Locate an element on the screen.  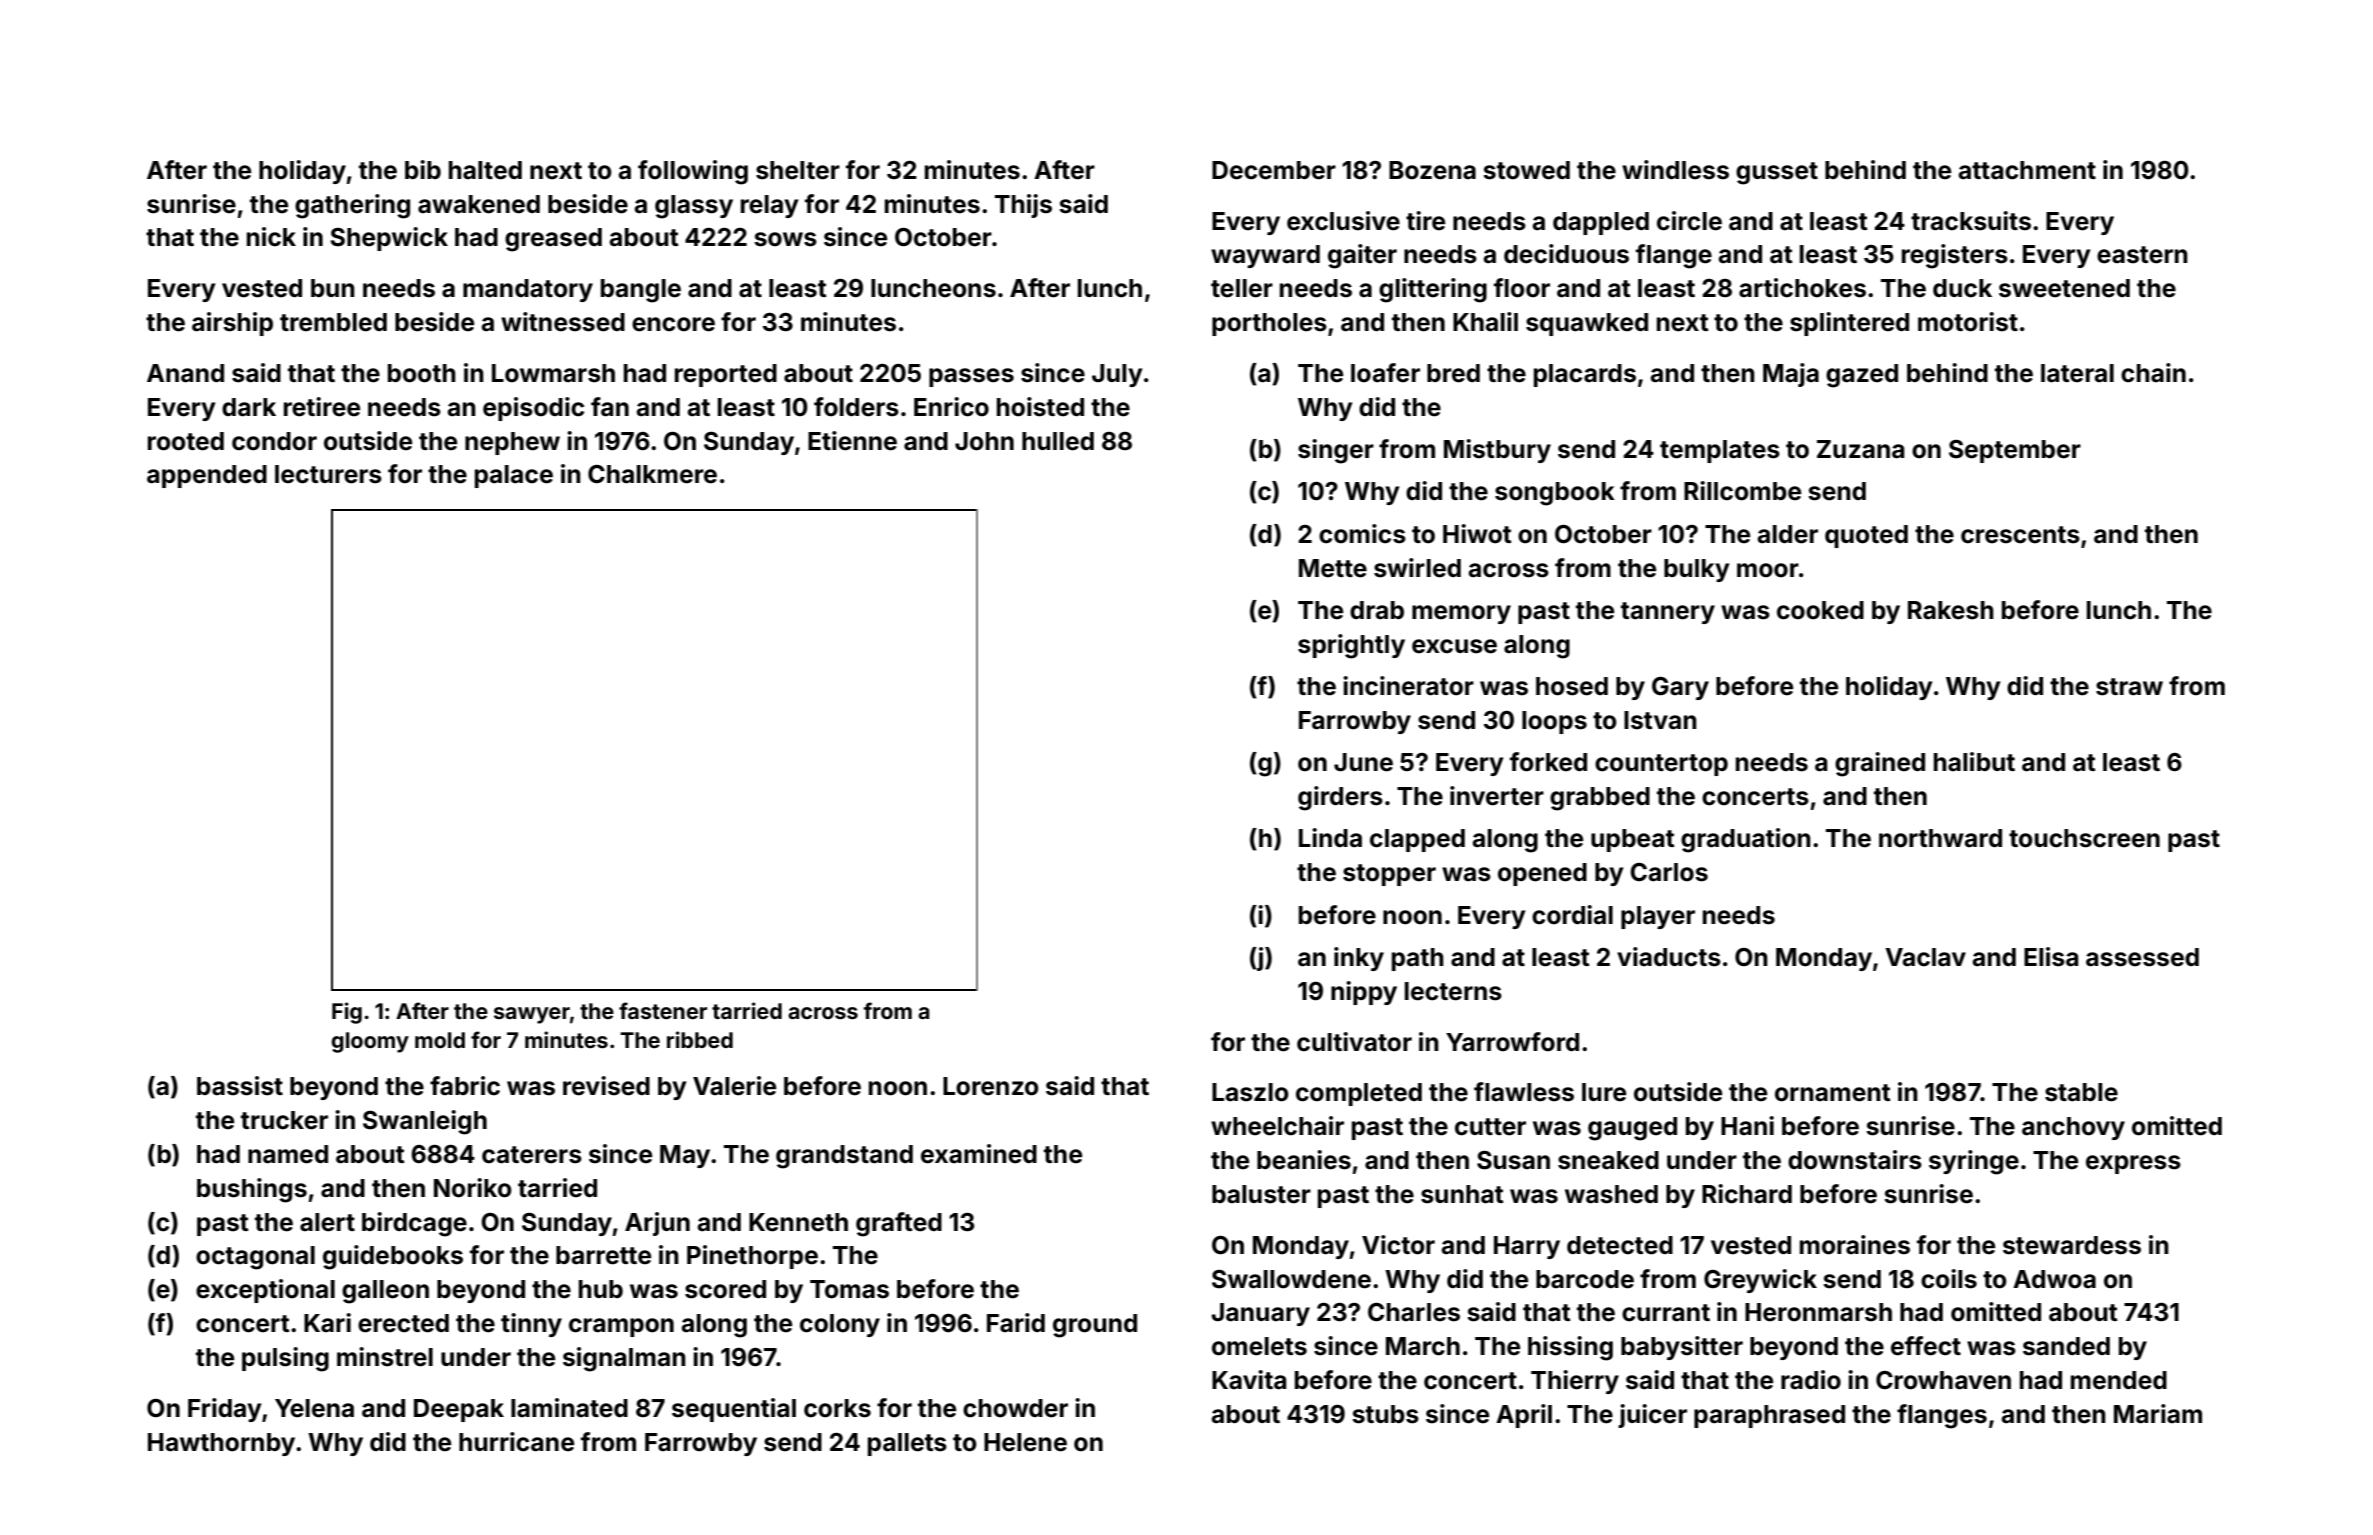
gusset is located at coordinates (1777, 173).
